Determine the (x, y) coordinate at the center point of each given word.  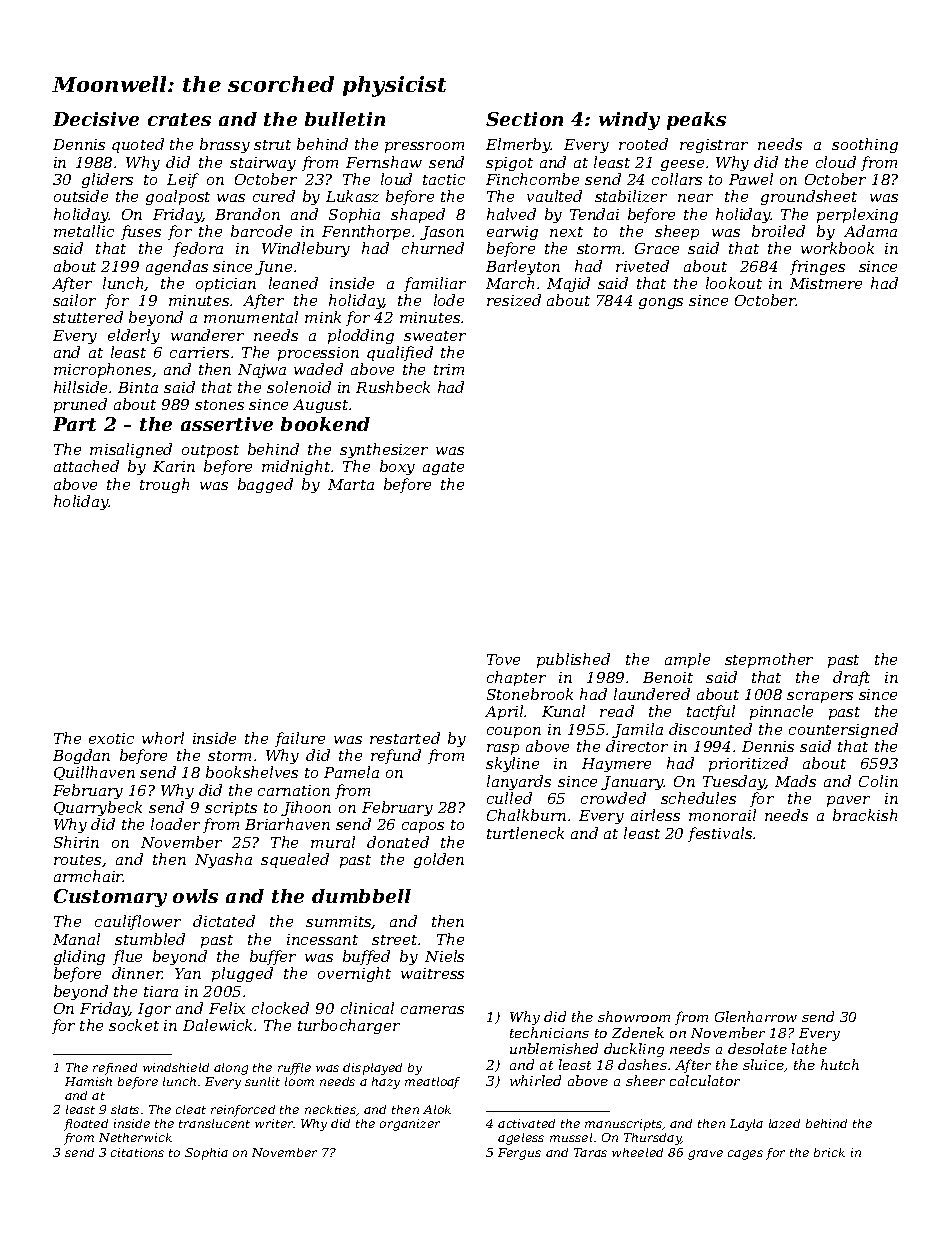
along (231, 1069)
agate (443, 468)
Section (524, 119)
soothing (865, 145)
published (573, 660)
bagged (265, 485)
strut (272, 145)
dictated (224, 921)
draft (851, 678)
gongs (661, 303)
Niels (444, 956)
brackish (865, 815)
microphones (102, 370)
